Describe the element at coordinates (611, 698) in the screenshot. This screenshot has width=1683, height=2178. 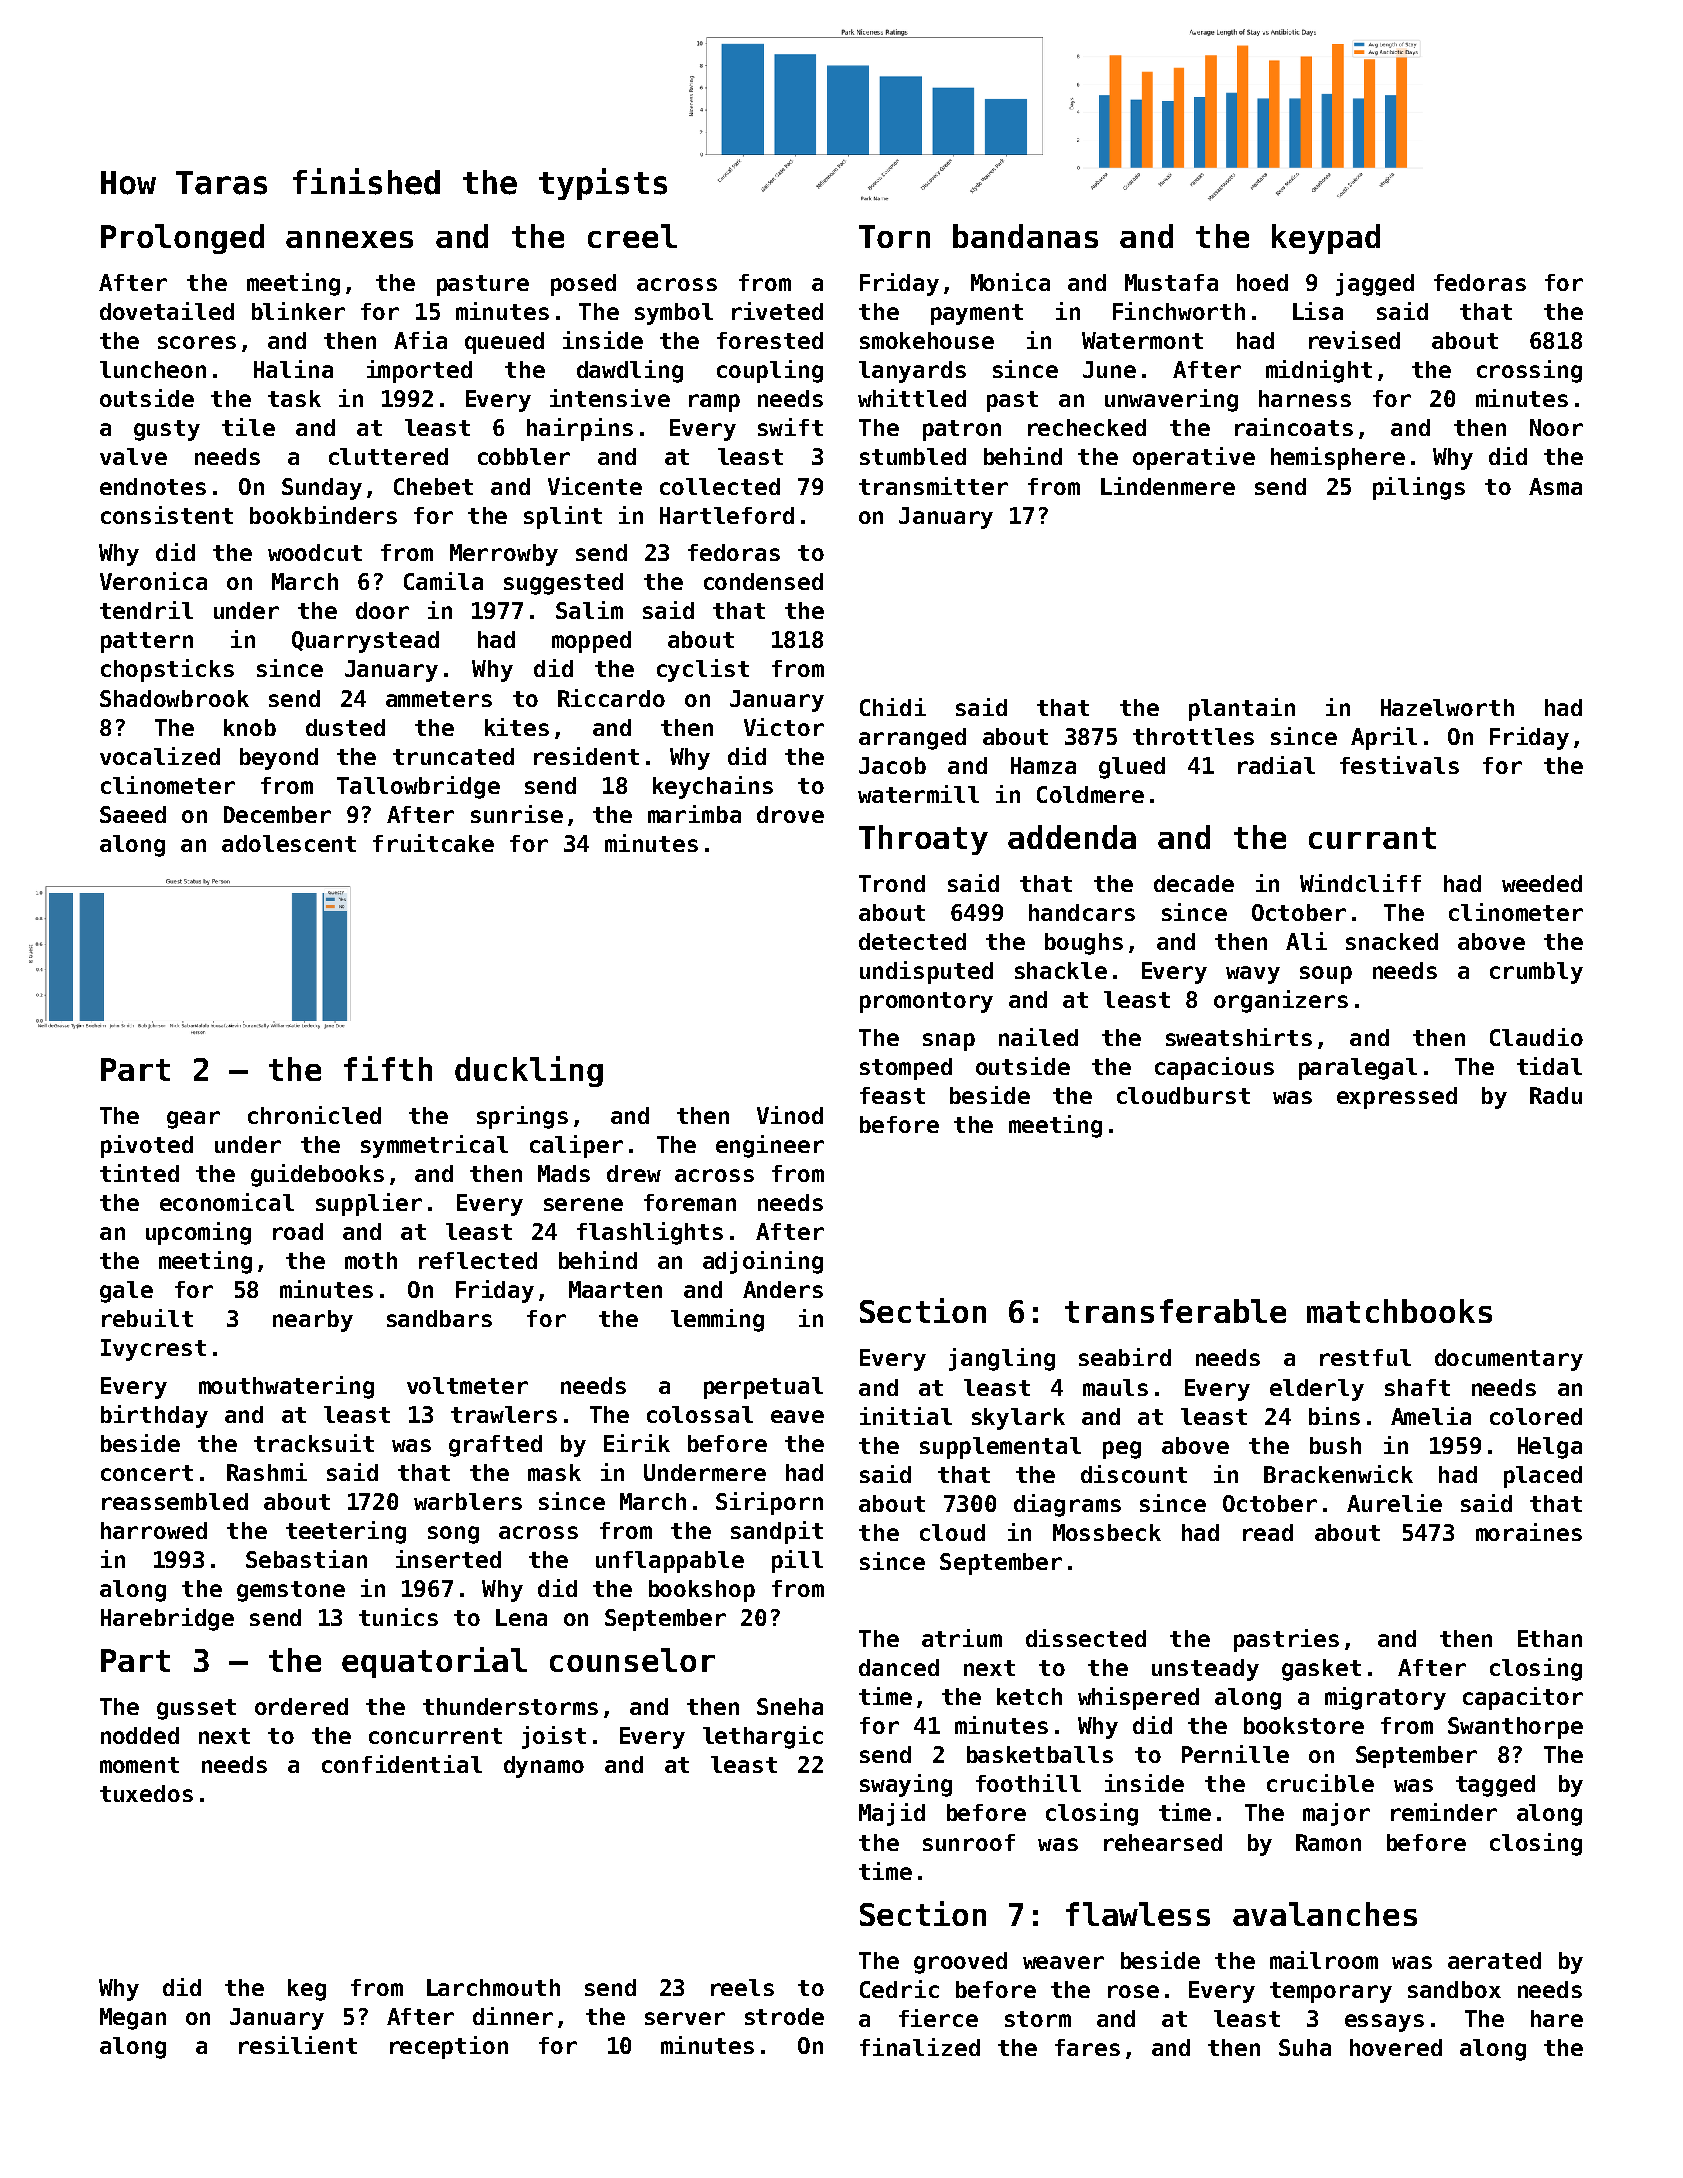
I see `Riccardo` at that location.
